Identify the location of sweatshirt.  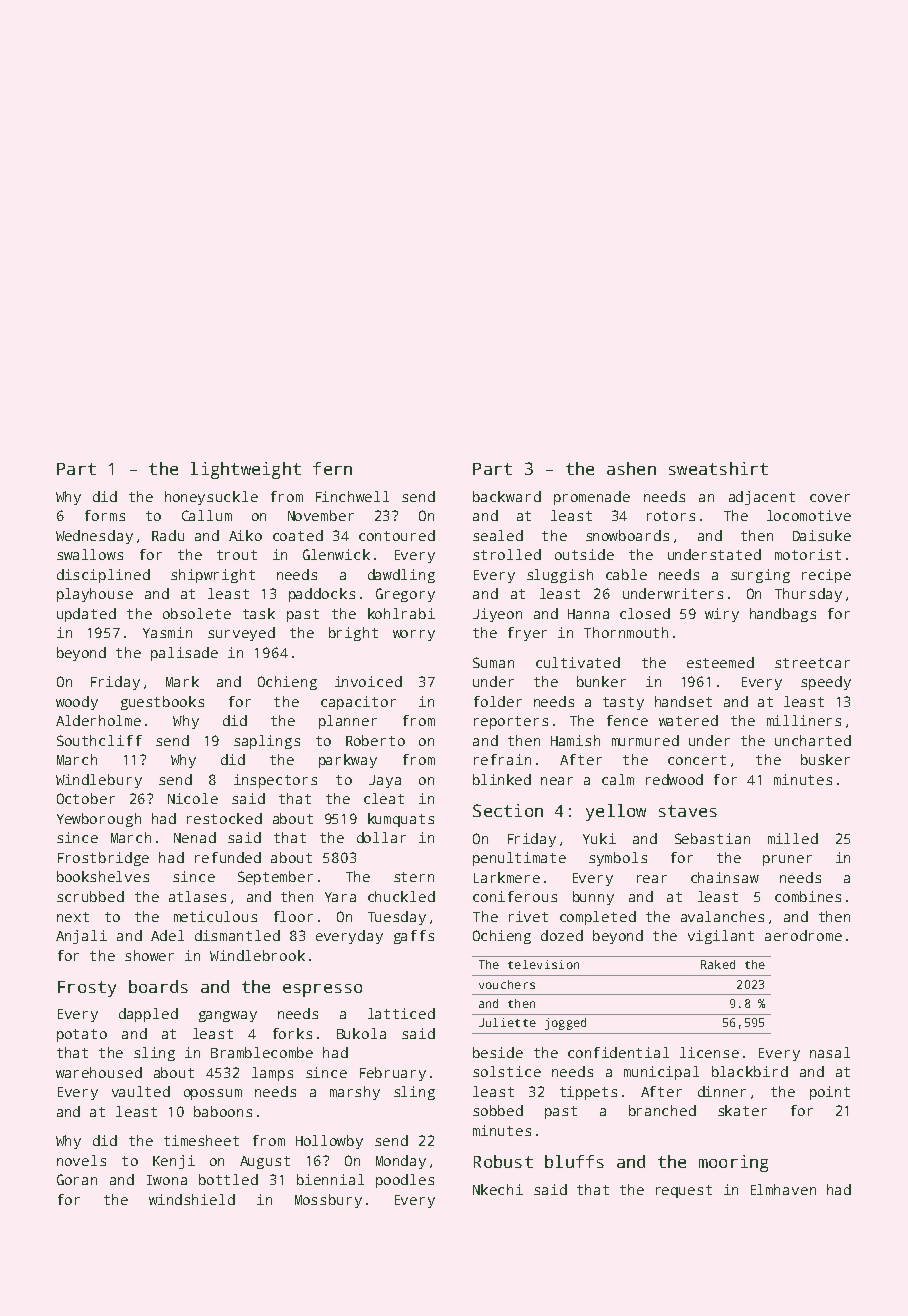
(718, 468).
